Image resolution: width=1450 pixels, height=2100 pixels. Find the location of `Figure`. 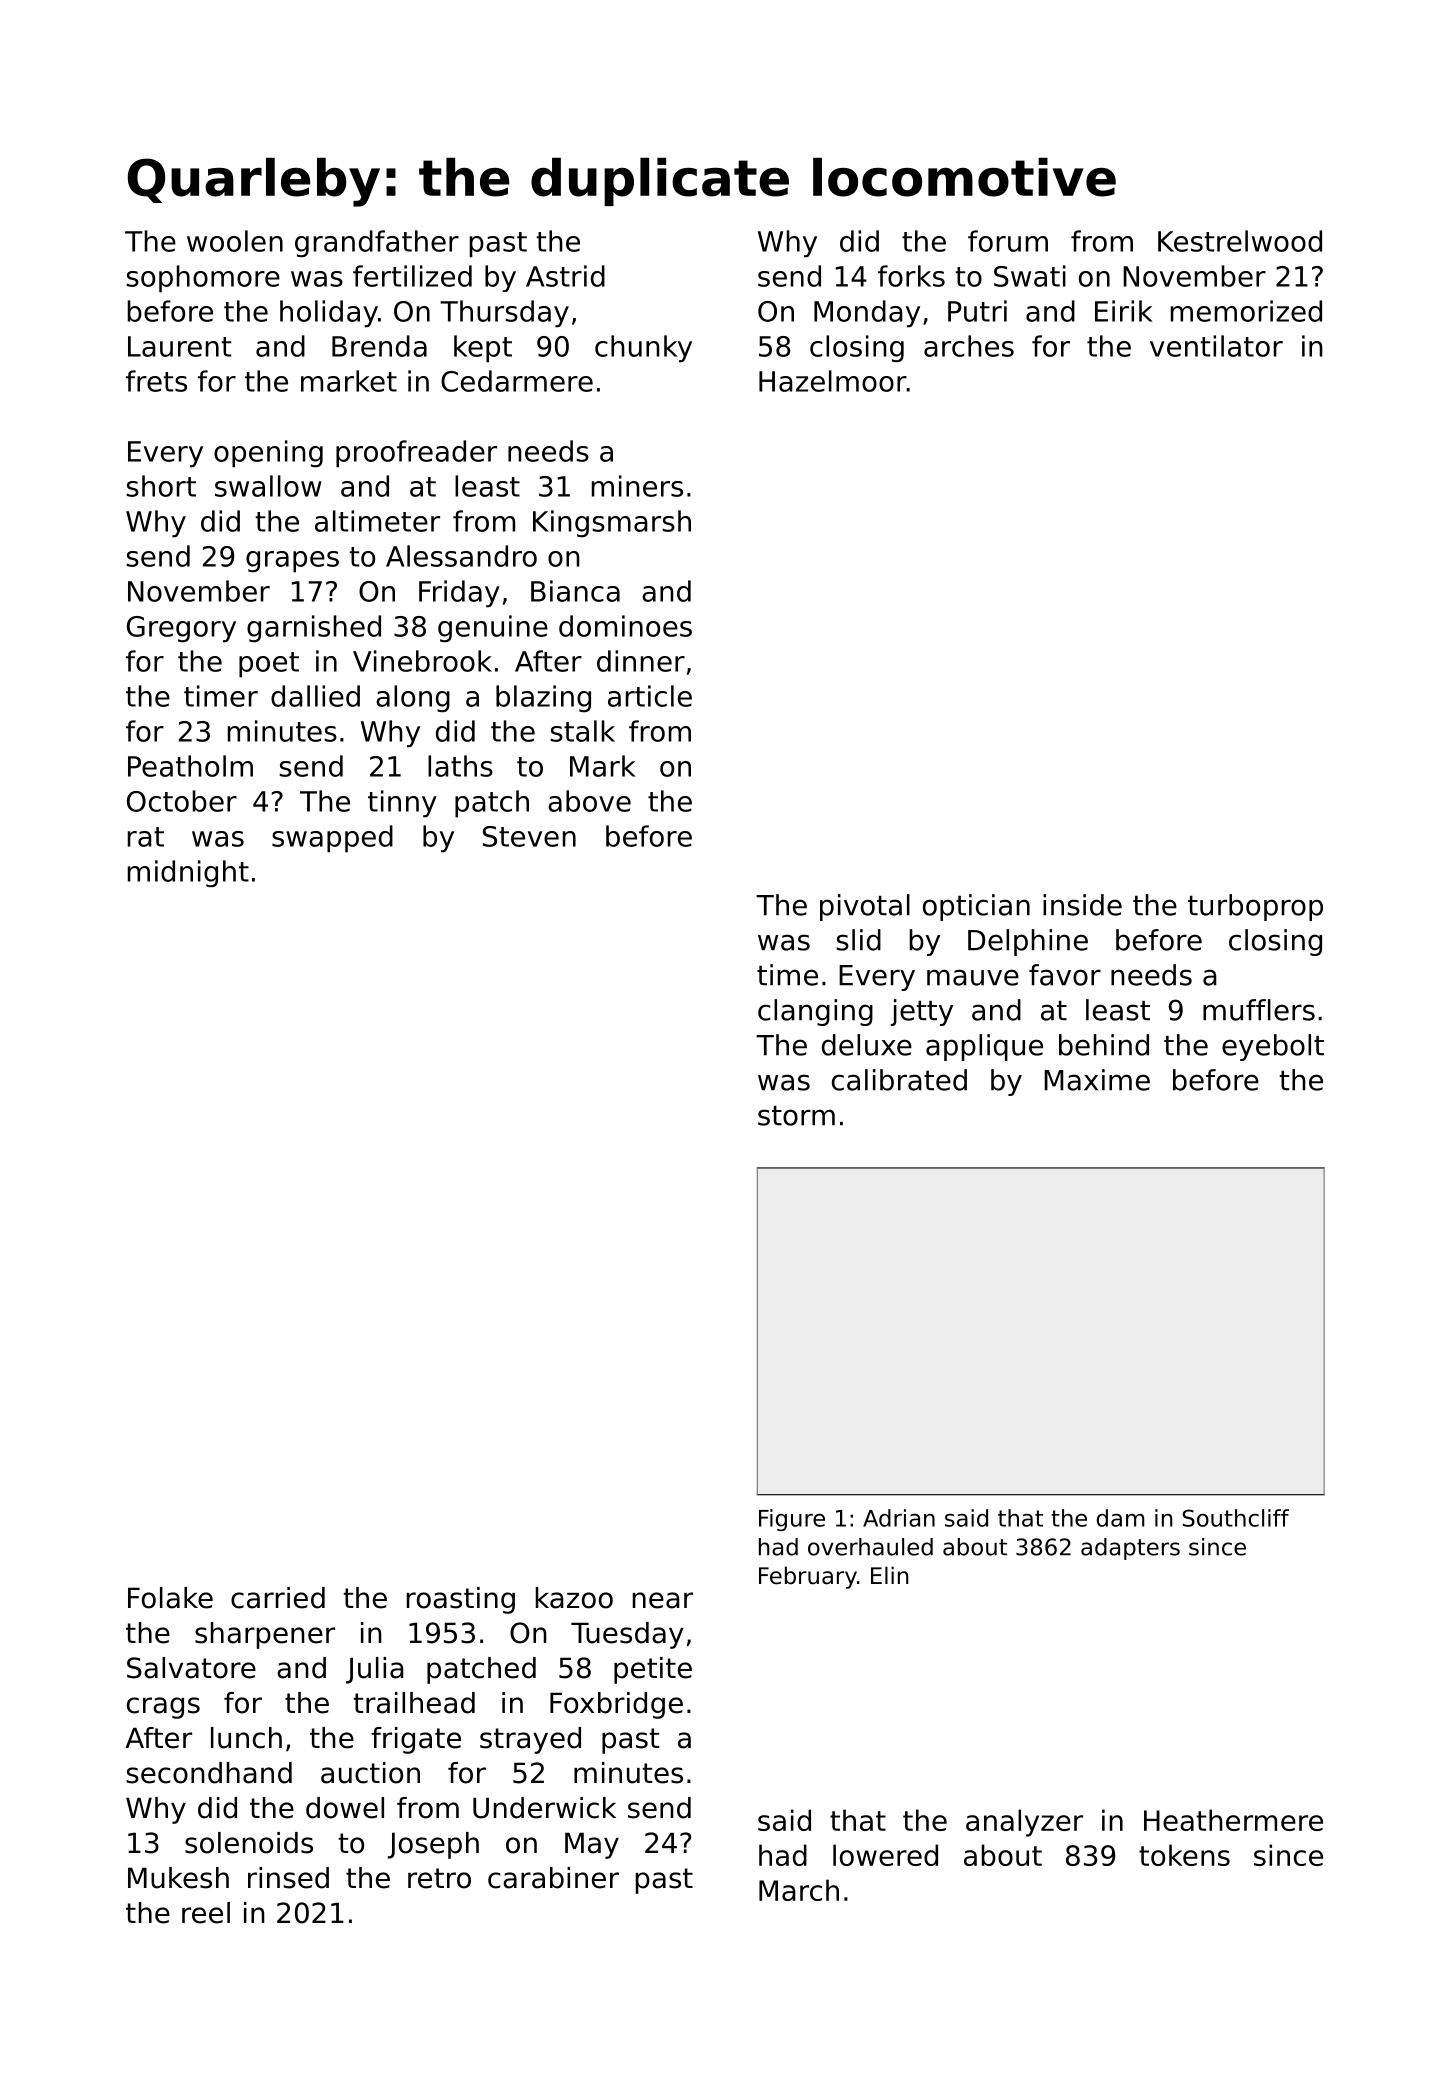

Figure is located at coordinates (792, 1520).
